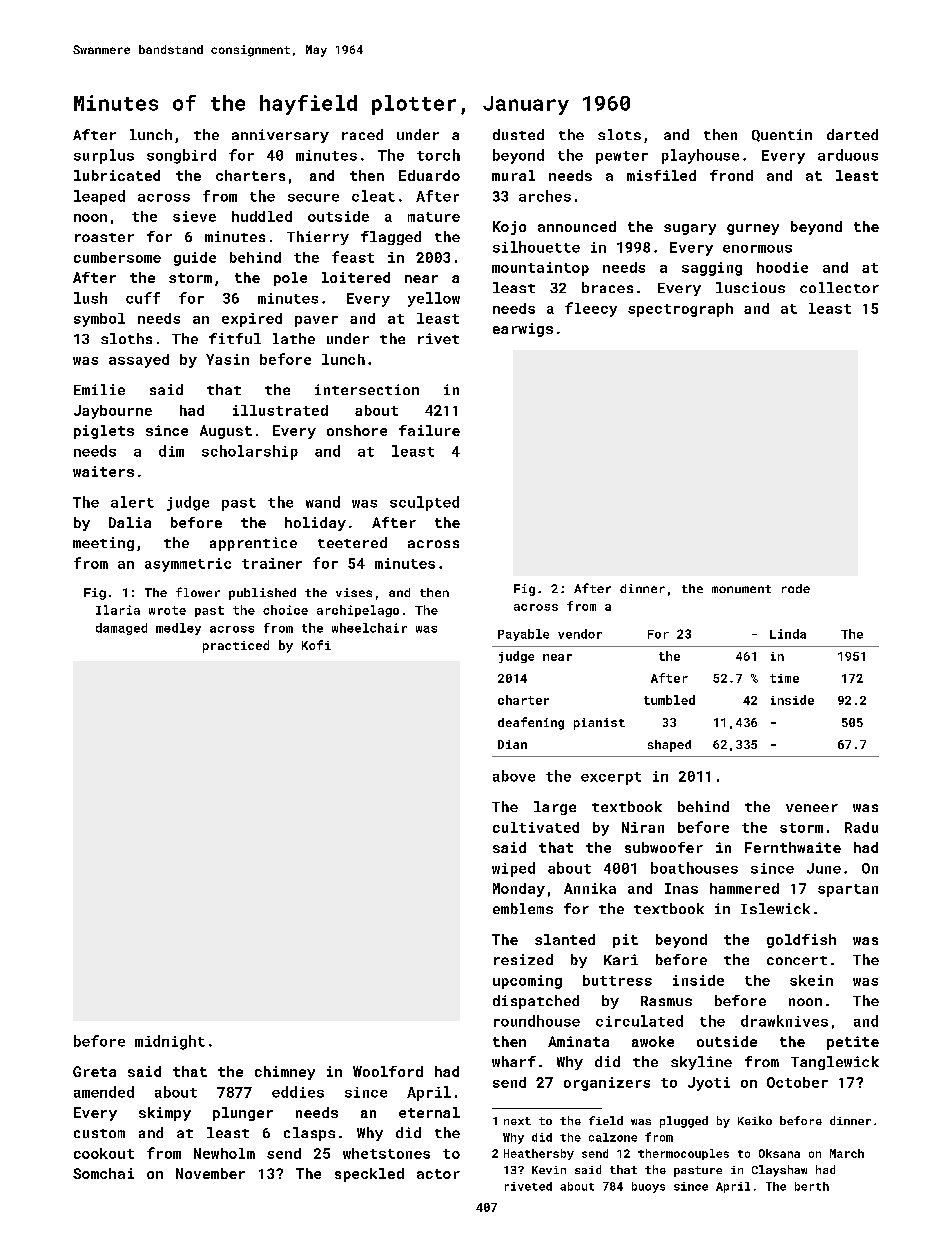 The width and height of the screenshot is (952, 1233). I want to click on darted, so click(852, 134).
